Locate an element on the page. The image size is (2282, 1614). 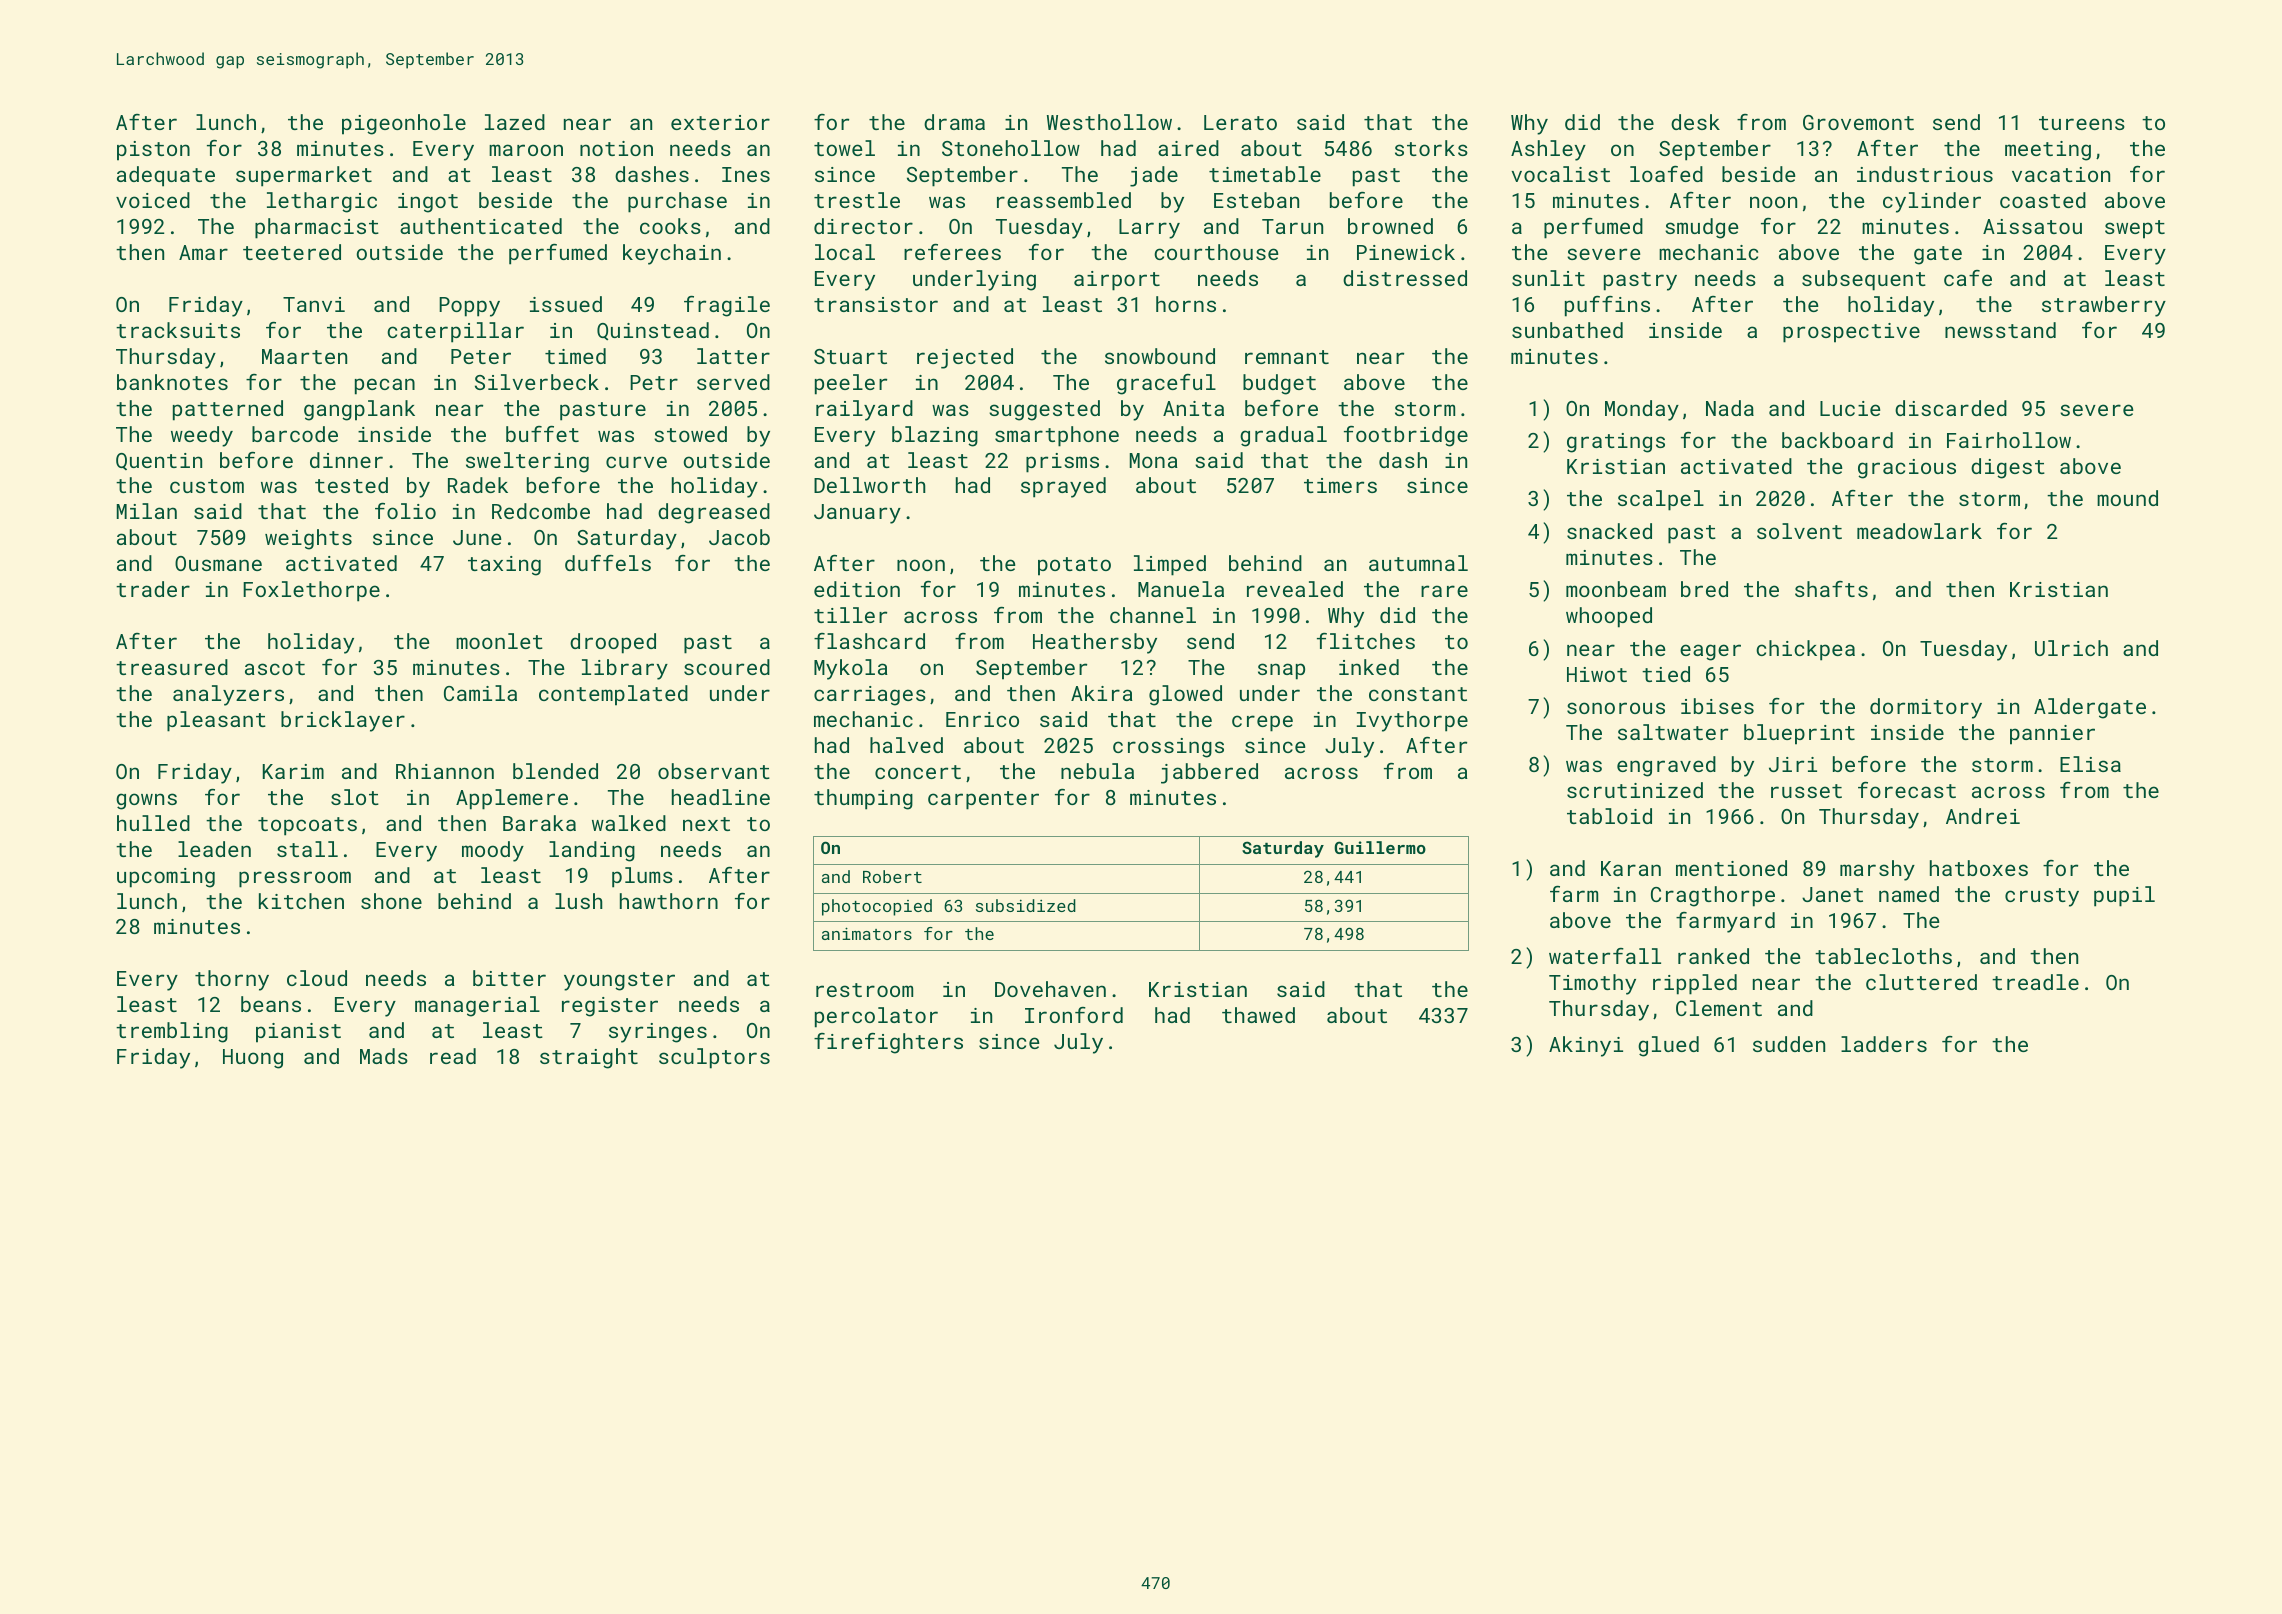
sculptors is located at coordinates (714, 1058).
